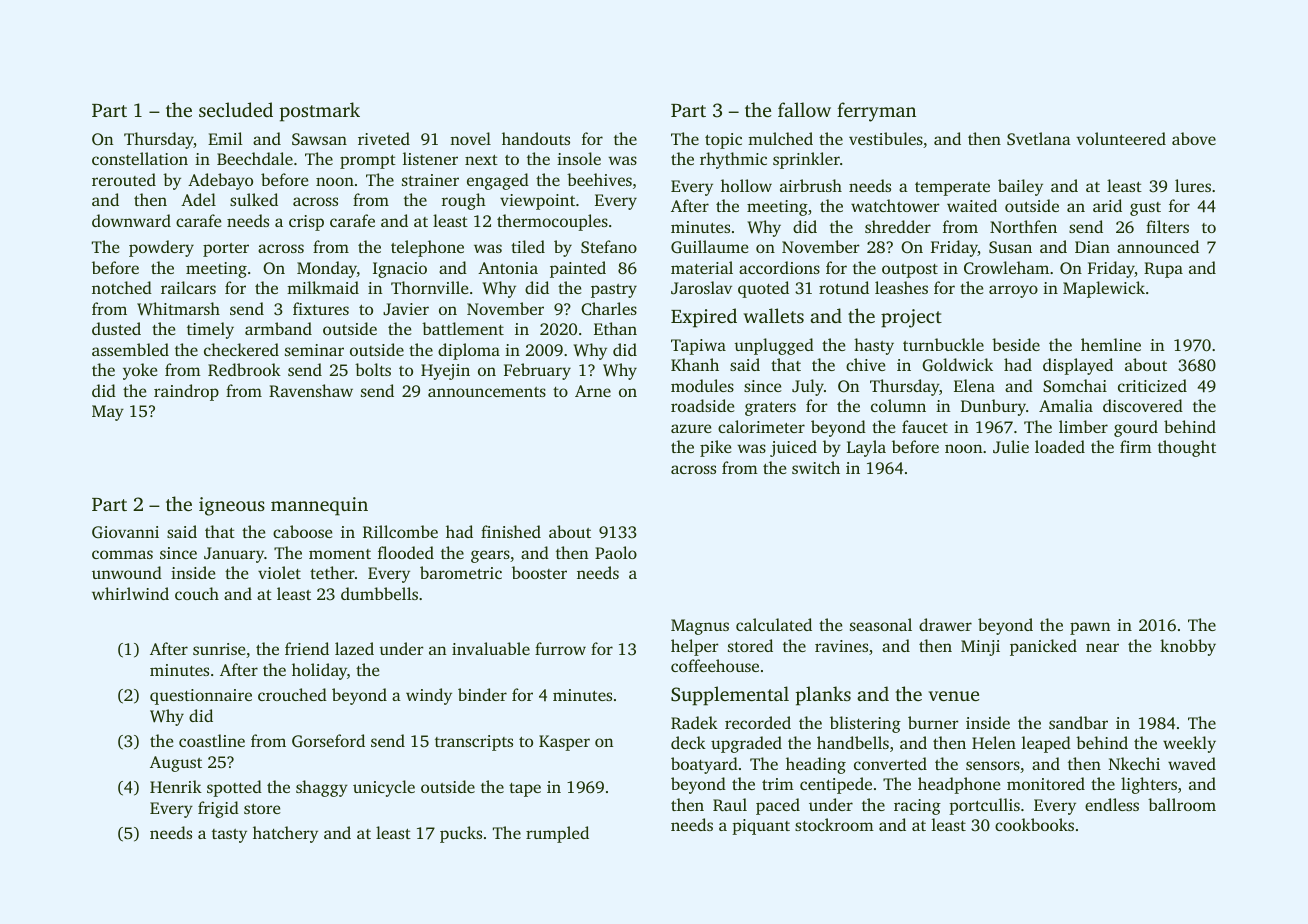 The width and height of the document is (1308, 924). What do you see at coordinates (557, 834) in the document?
I see `rumpled` at bounding box center [557, 834].
